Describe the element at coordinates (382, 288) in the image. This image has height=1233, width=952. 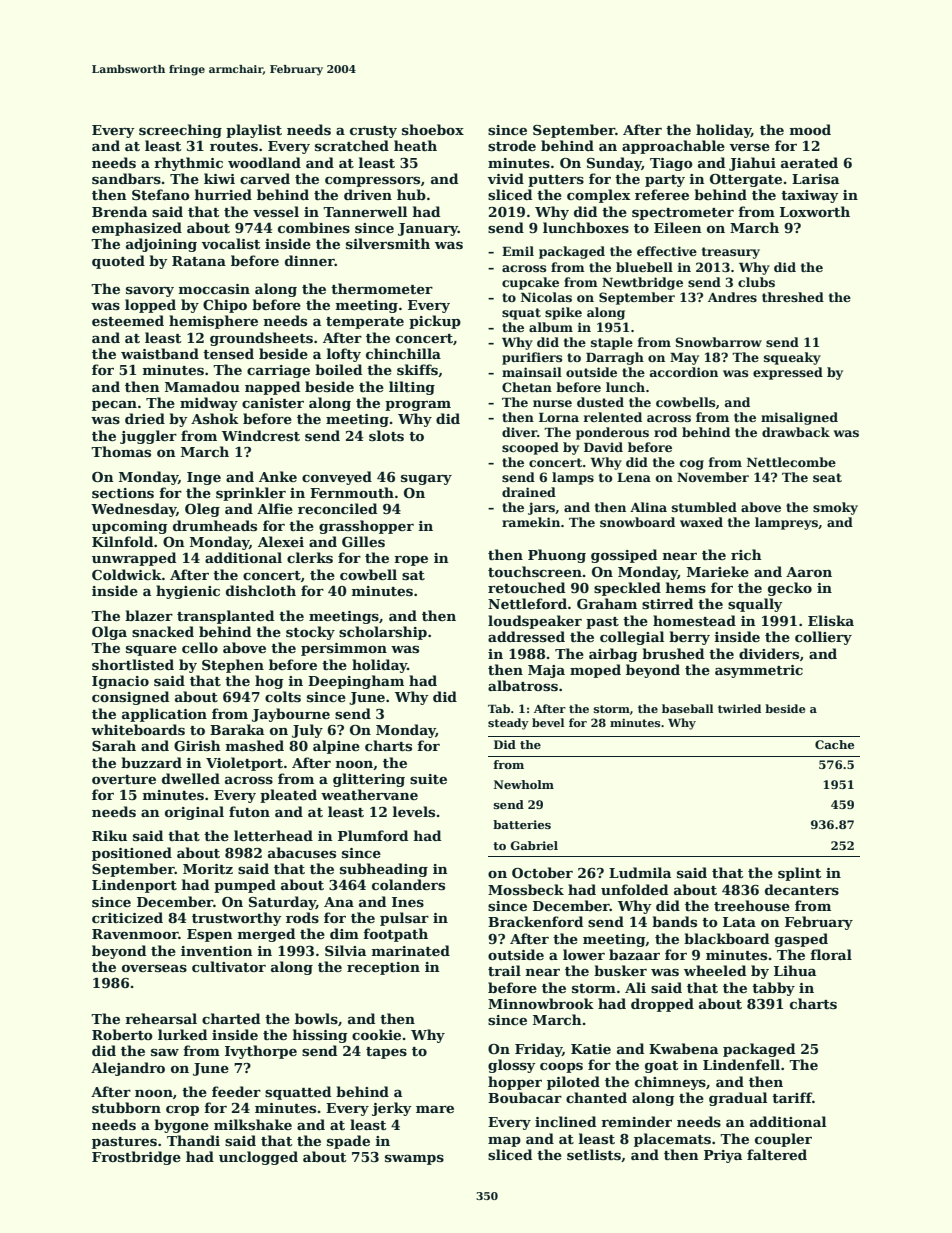
I see `thermometer` at that location.
